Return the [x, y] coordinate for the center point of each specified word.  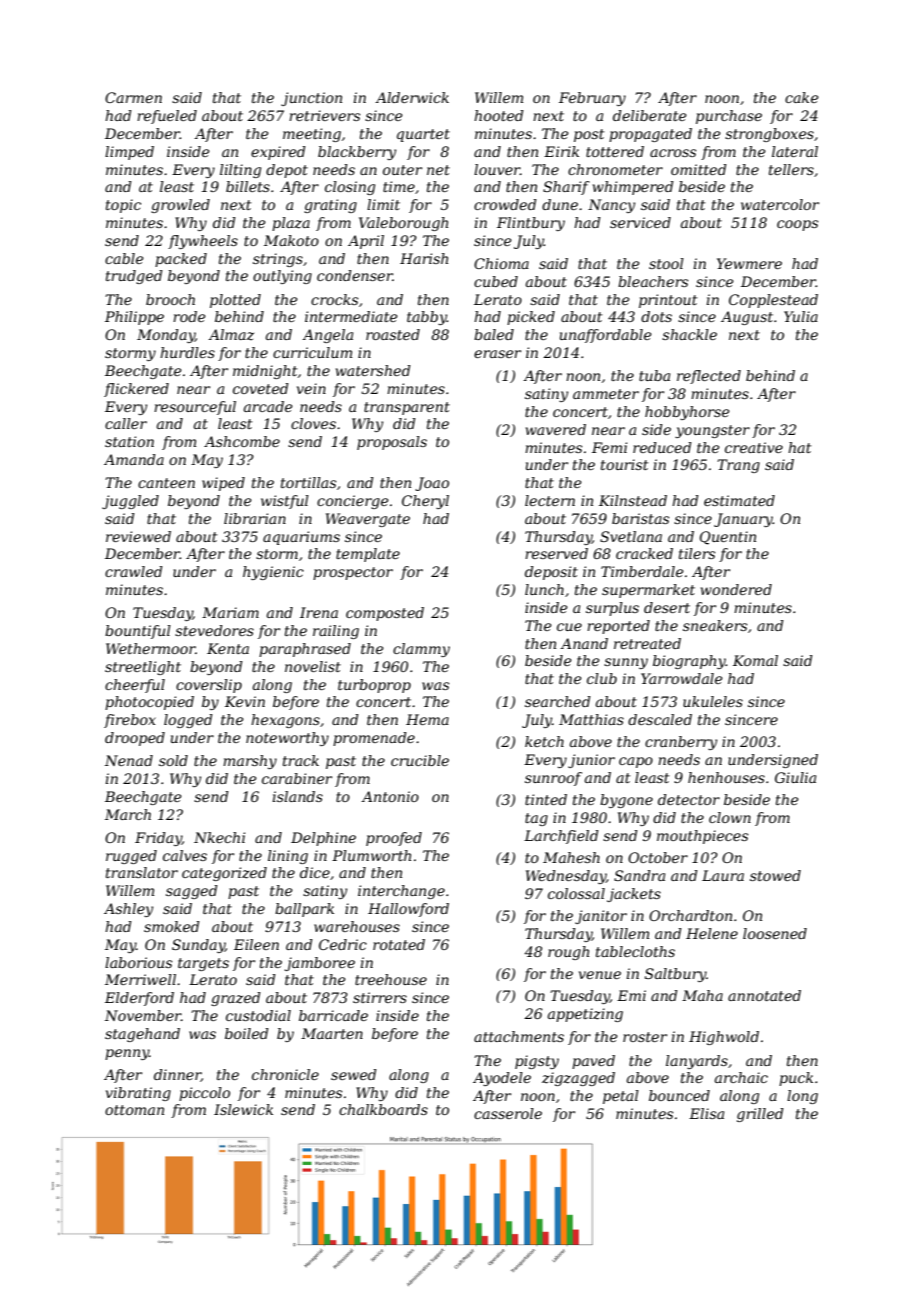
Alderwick [412, 97]
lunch [544, 589]
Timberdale [642, 571]
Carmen [133, 97]
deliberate [650, 115]
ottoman [134, 1110]
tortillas [308, 482]
